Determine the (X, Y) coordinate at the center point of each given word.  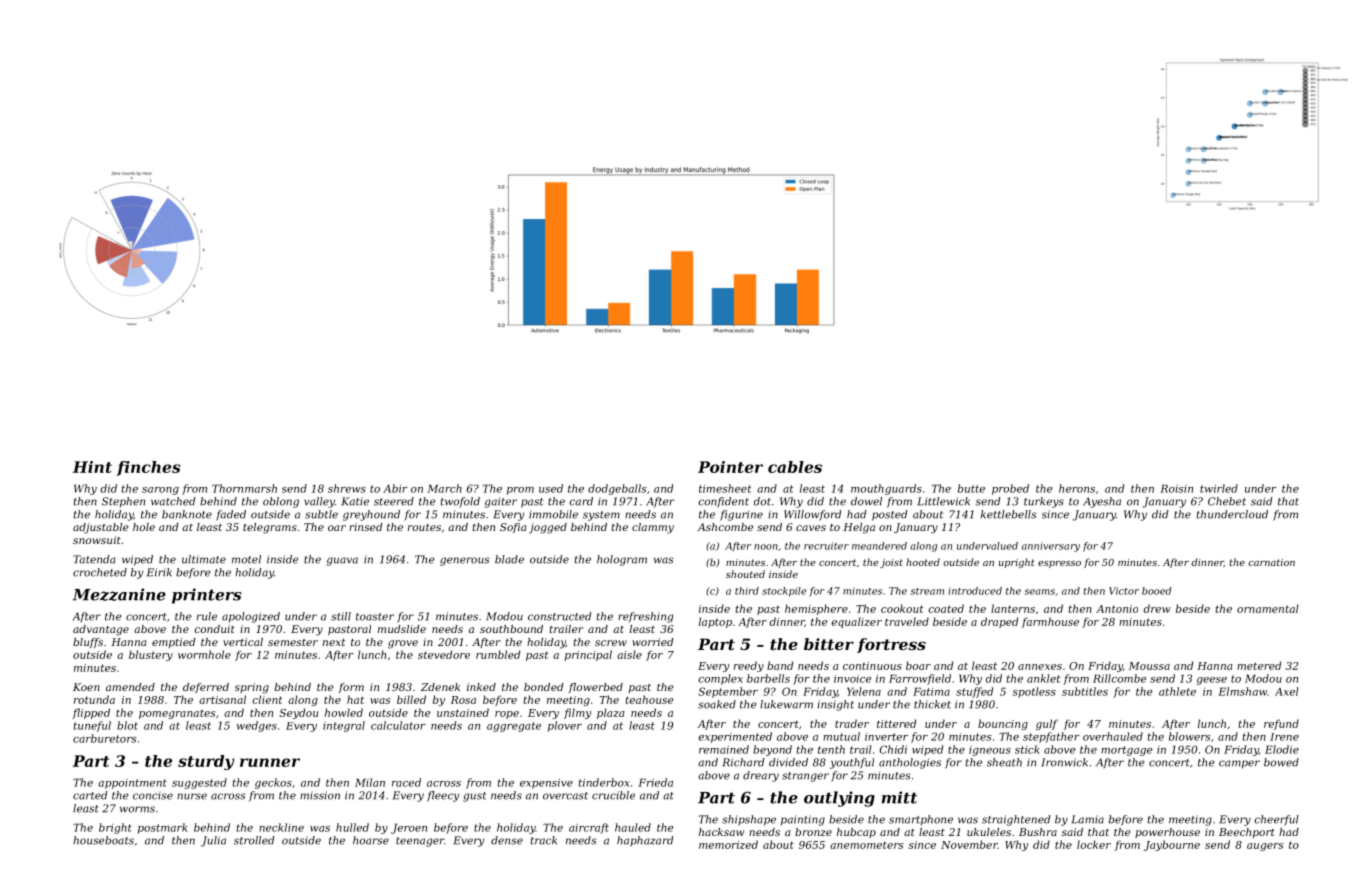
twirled (1219, 488)
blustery (151, 655)
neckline (281, 827)
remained (724, 749)
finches (149, 468)
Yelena (864, 691)
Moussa (1149, 666)
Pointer (730, 467)
